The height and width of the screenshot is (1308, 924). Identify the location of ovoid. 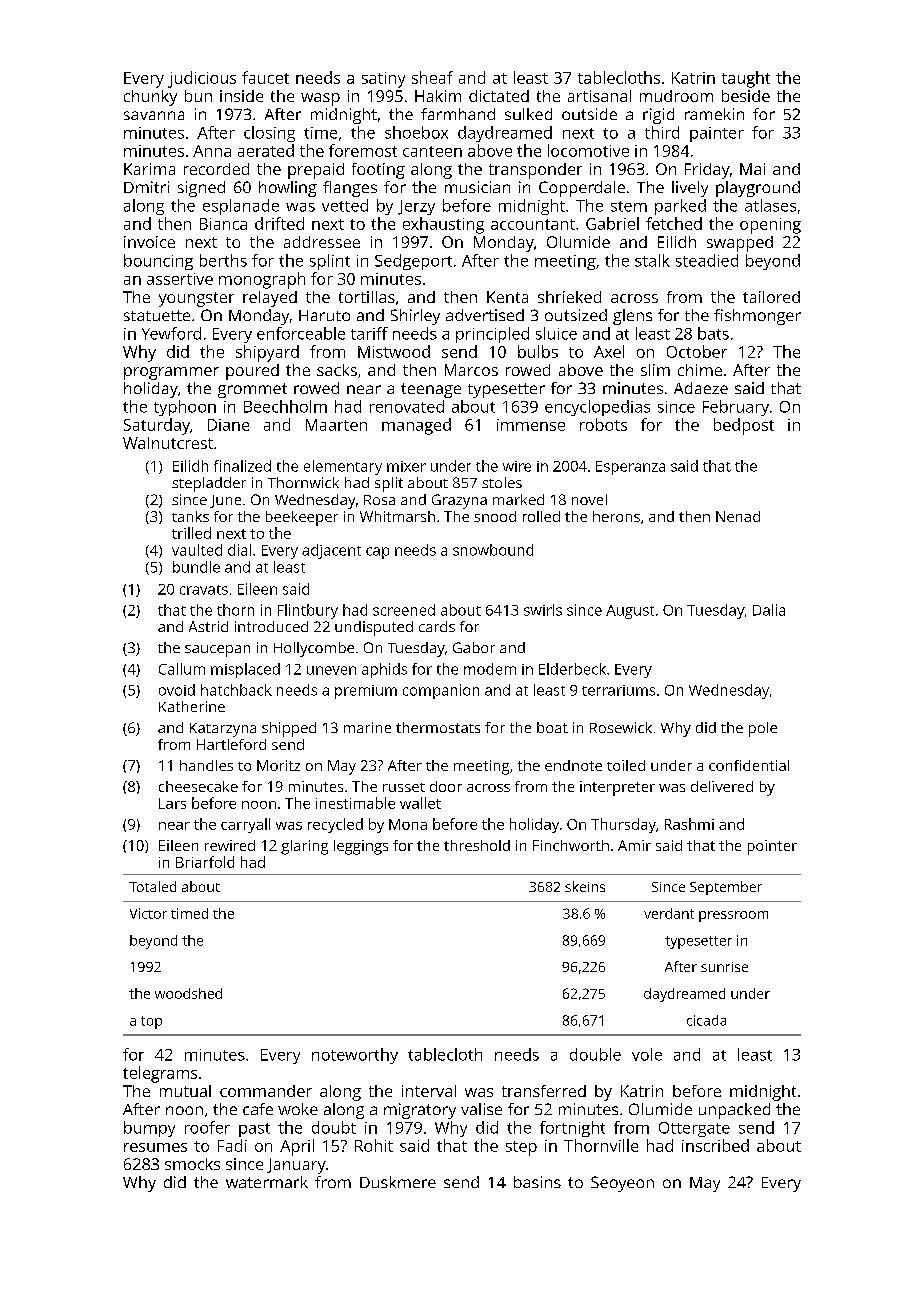
(177, 690).
